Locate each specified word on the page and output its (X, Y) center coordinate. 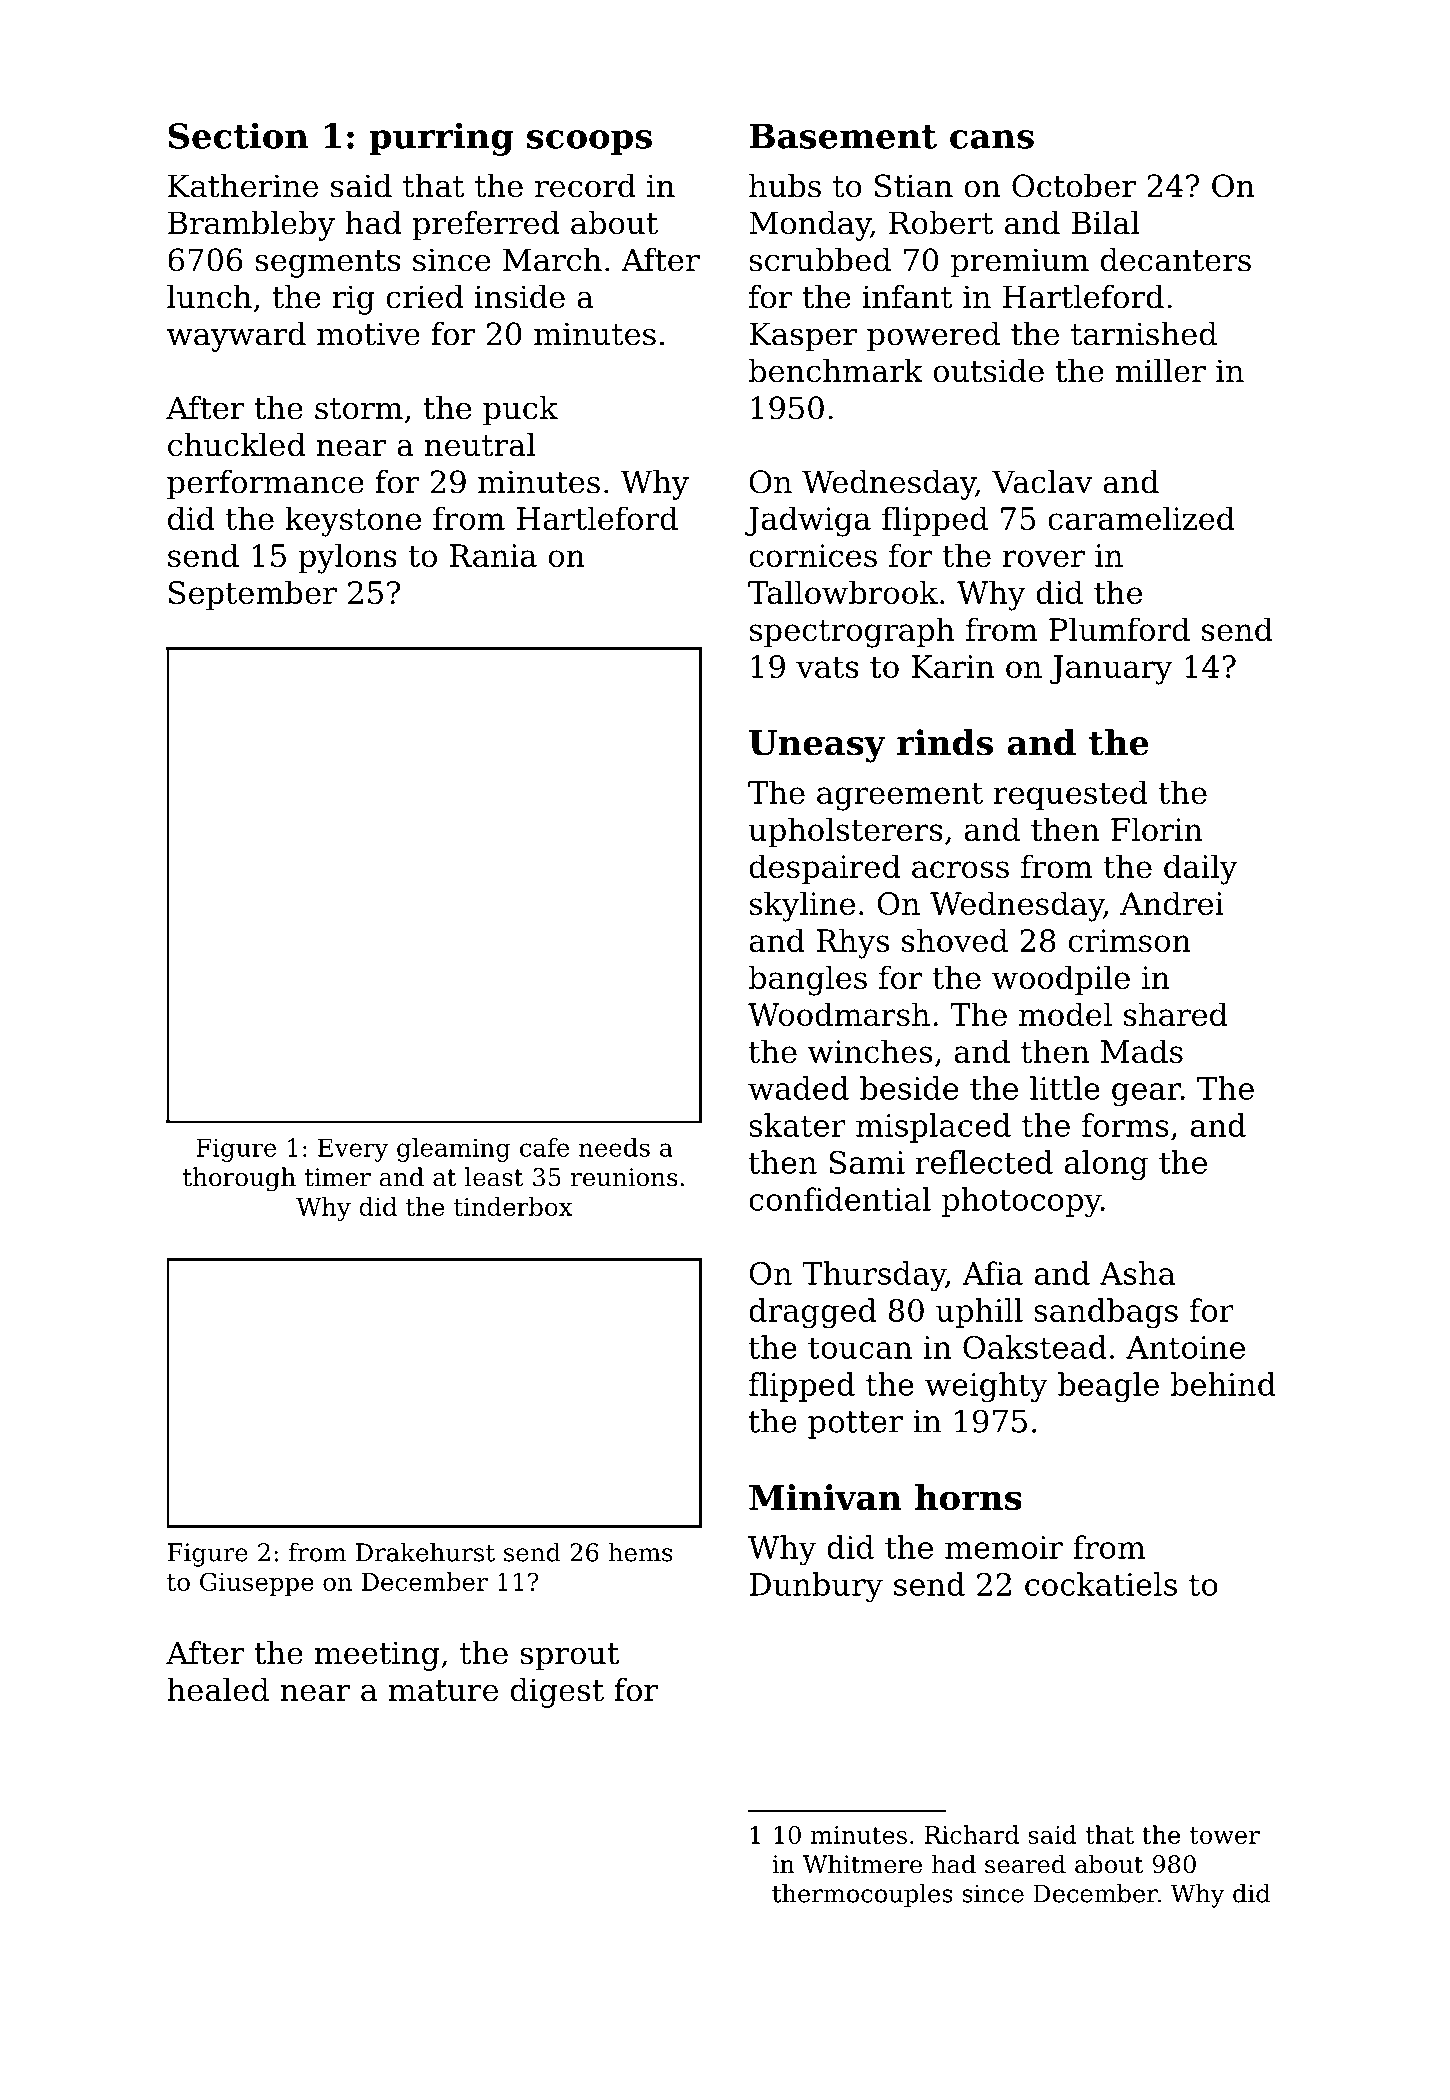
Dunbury (816, 1587)
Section (238, 135)
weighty (986, 1387)
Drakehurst (425, 1552)
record (585, 186)
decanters (1176, 260)
